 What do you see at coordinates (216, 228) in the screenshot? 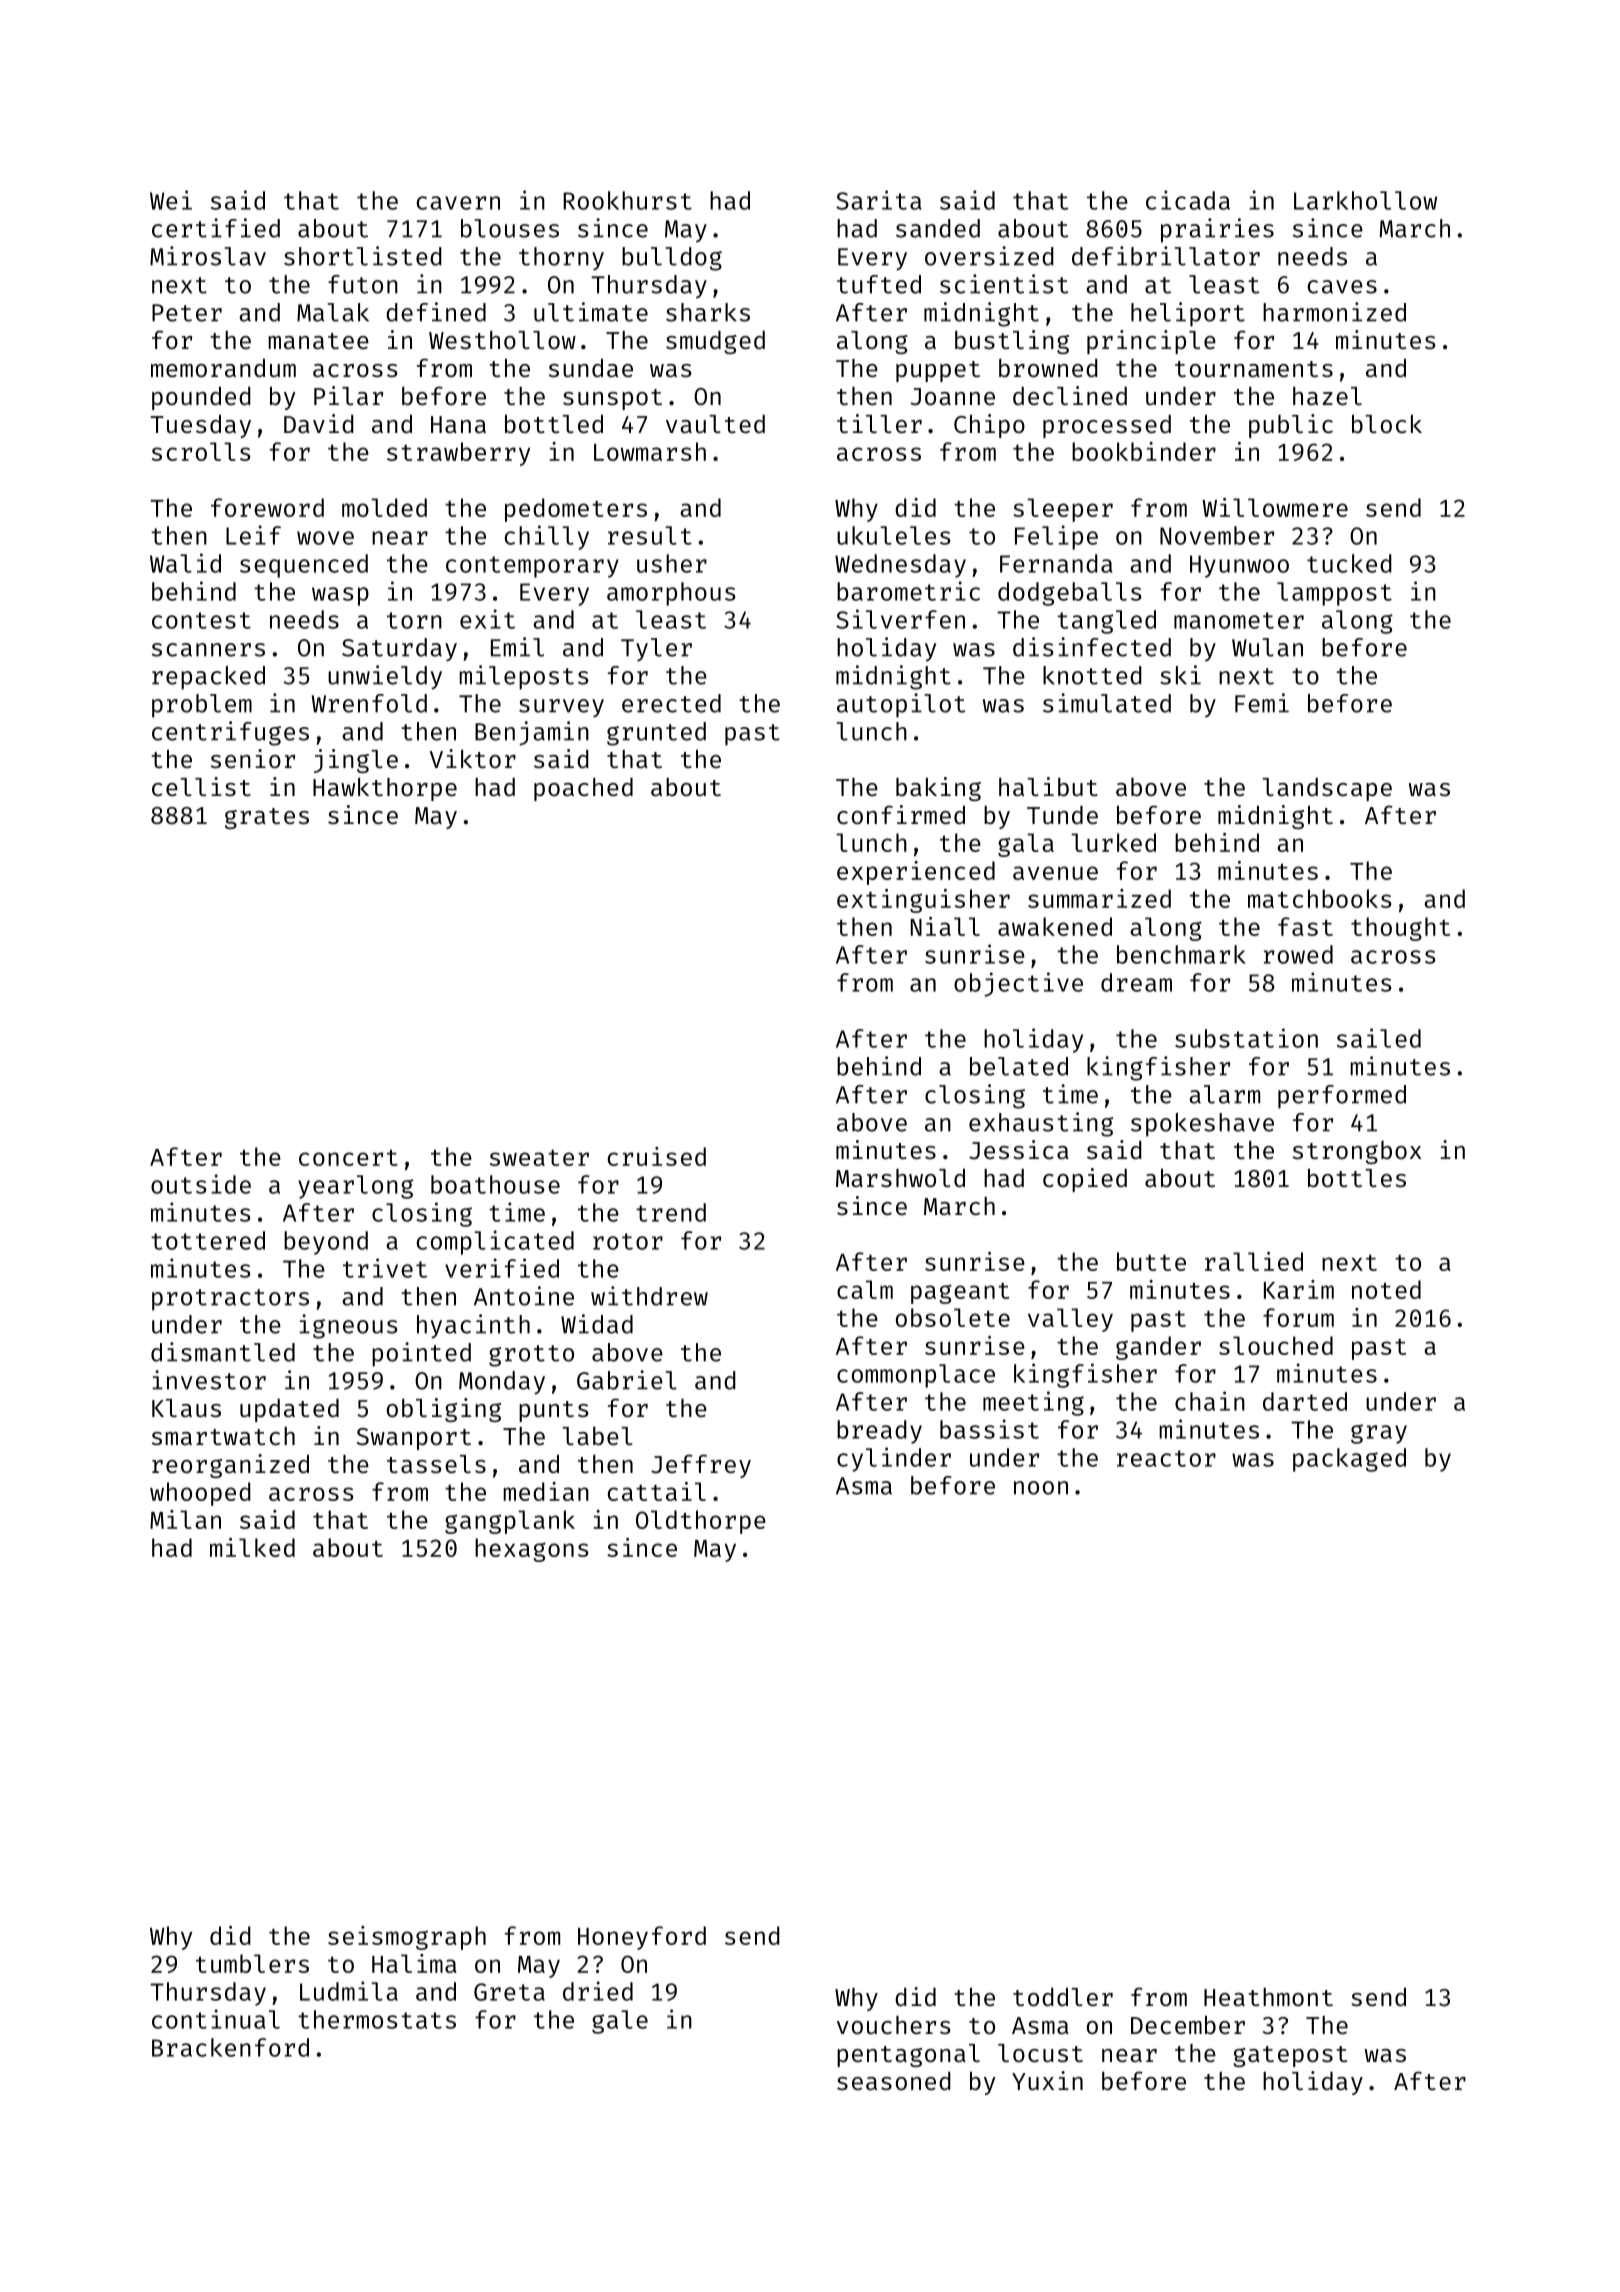
I see `certified` at bounding box center [216, 228].
